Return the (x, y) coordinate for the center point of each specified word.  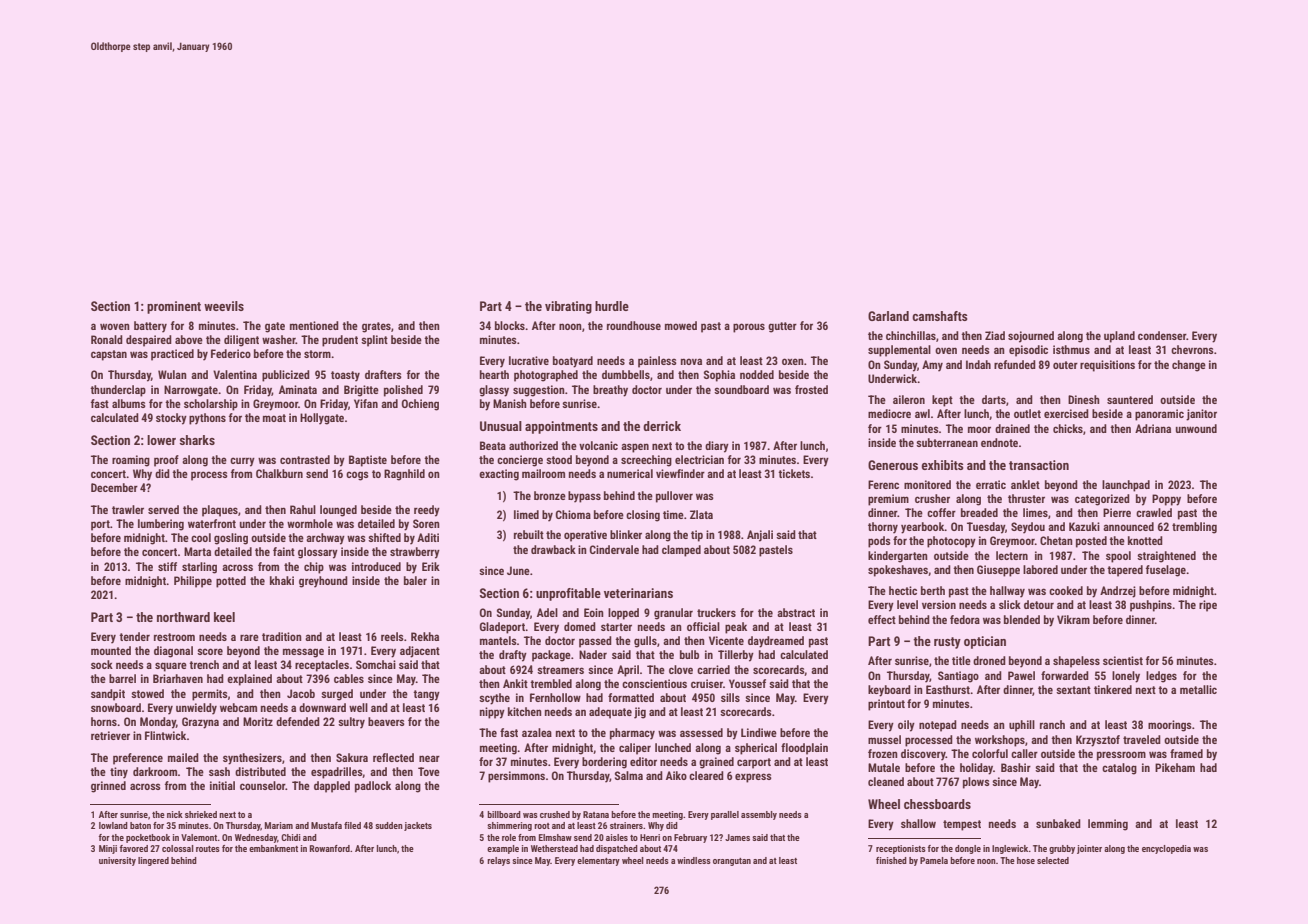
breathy (610, 391)
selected (1053, 860)
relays (498, 861)
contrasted (305, 459)
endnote (999, 442)
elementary (598, 861)
